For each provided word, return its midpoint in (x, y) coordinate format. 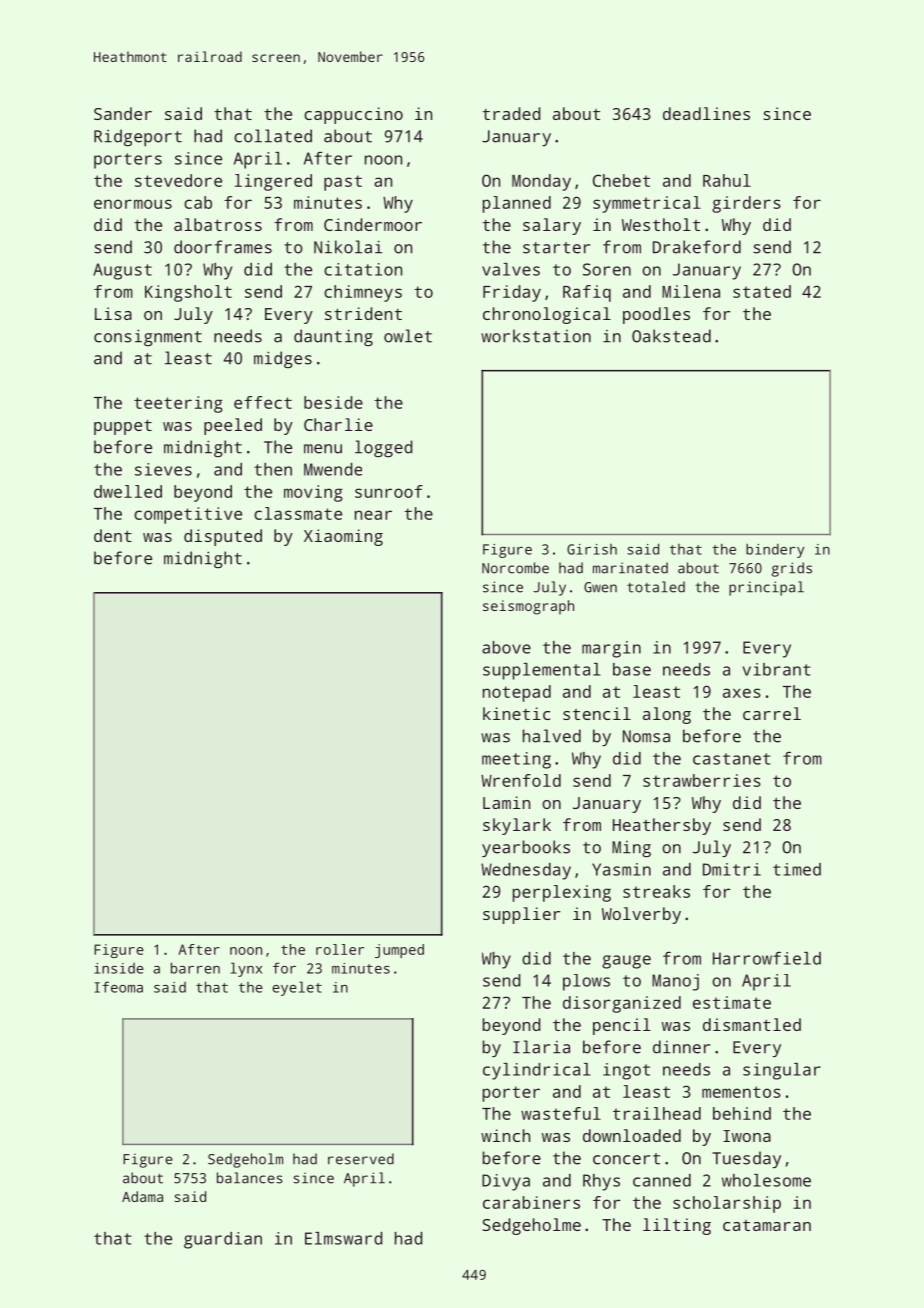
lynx (246, 969)
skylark (517, 826)
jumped (399, 951)
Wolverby (641, 915)
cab (198, 202)
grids (792, 569)
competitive (188, 515)
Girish (592, 549)
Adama (142, 1196)
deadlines (706, 113)
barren (195, 968)
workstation (536, 336)
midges (283, 359)
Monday (541, 182)
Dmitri (732, 869)
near (373, 515)
